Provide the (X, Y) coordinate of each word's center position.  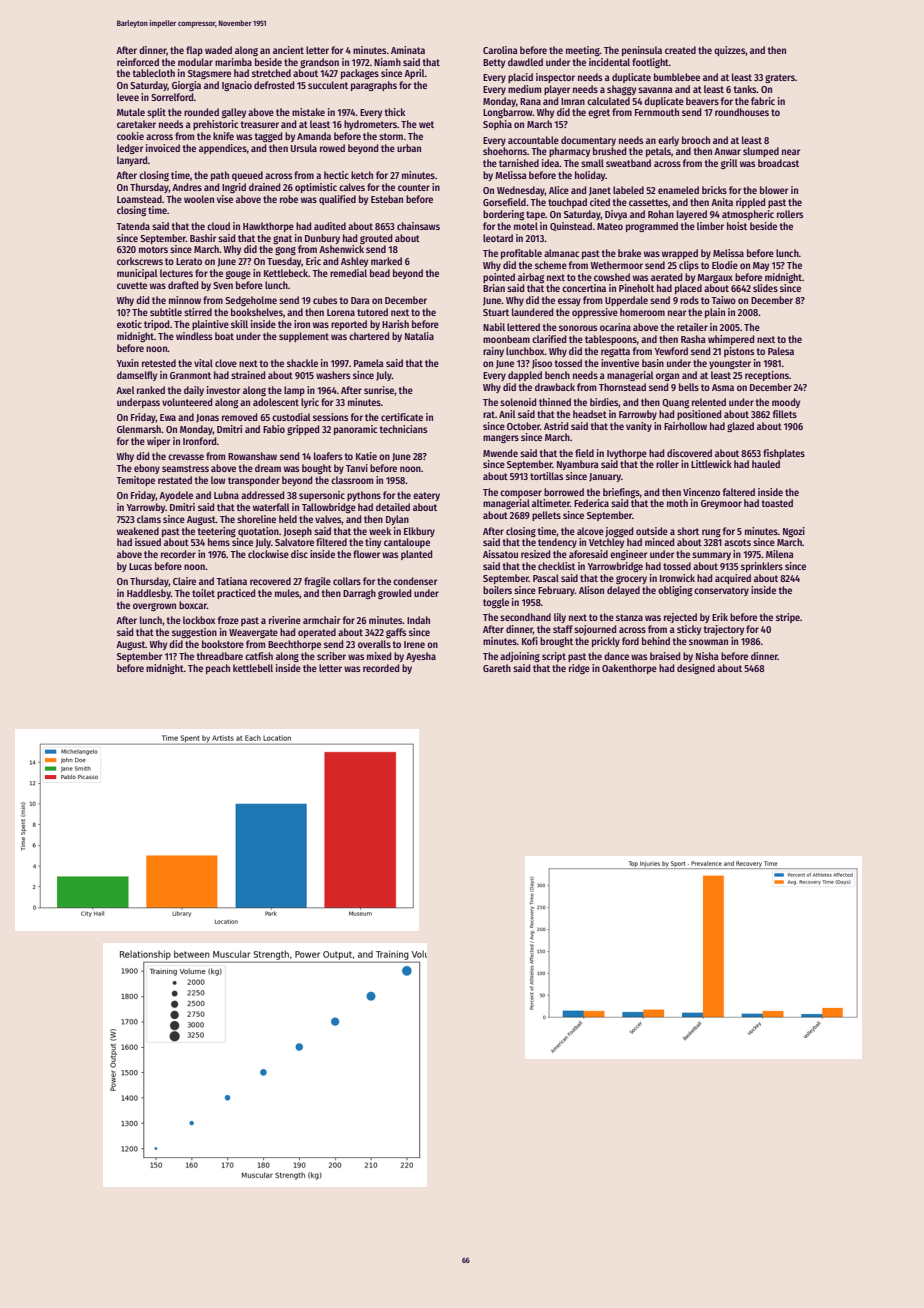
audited (330, 226)
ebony (147, 469)
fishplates (784, 454)
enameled (678, 190)
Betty (494, 63)
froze (228, 620)
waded (218, 50)
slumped (761, 152)
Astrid (556, 426)
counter (414, 187)
